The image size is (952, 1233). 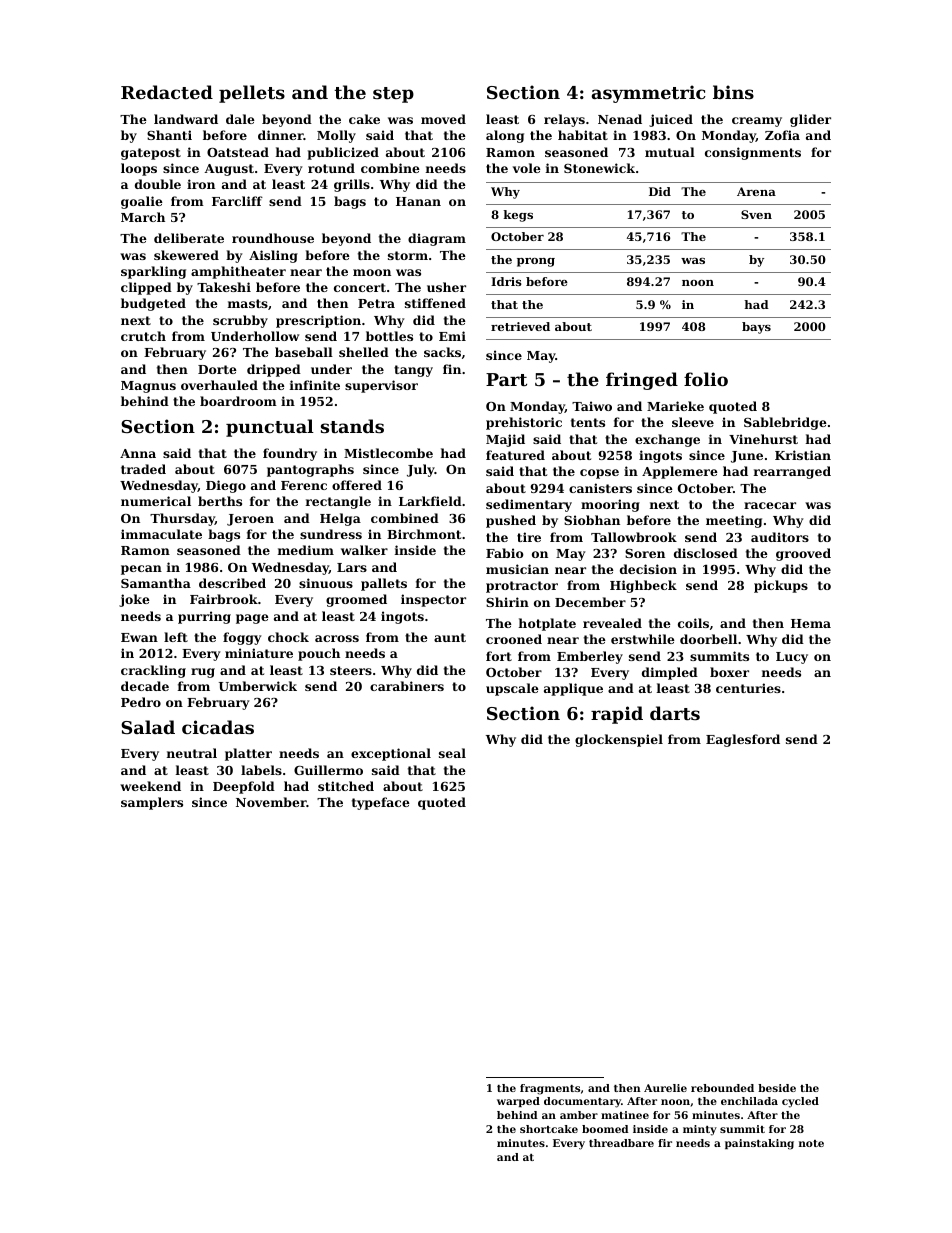 What do you see at coordinates (753, 153) in the document?
I see `consignments` at bounding box center [753, 153].
